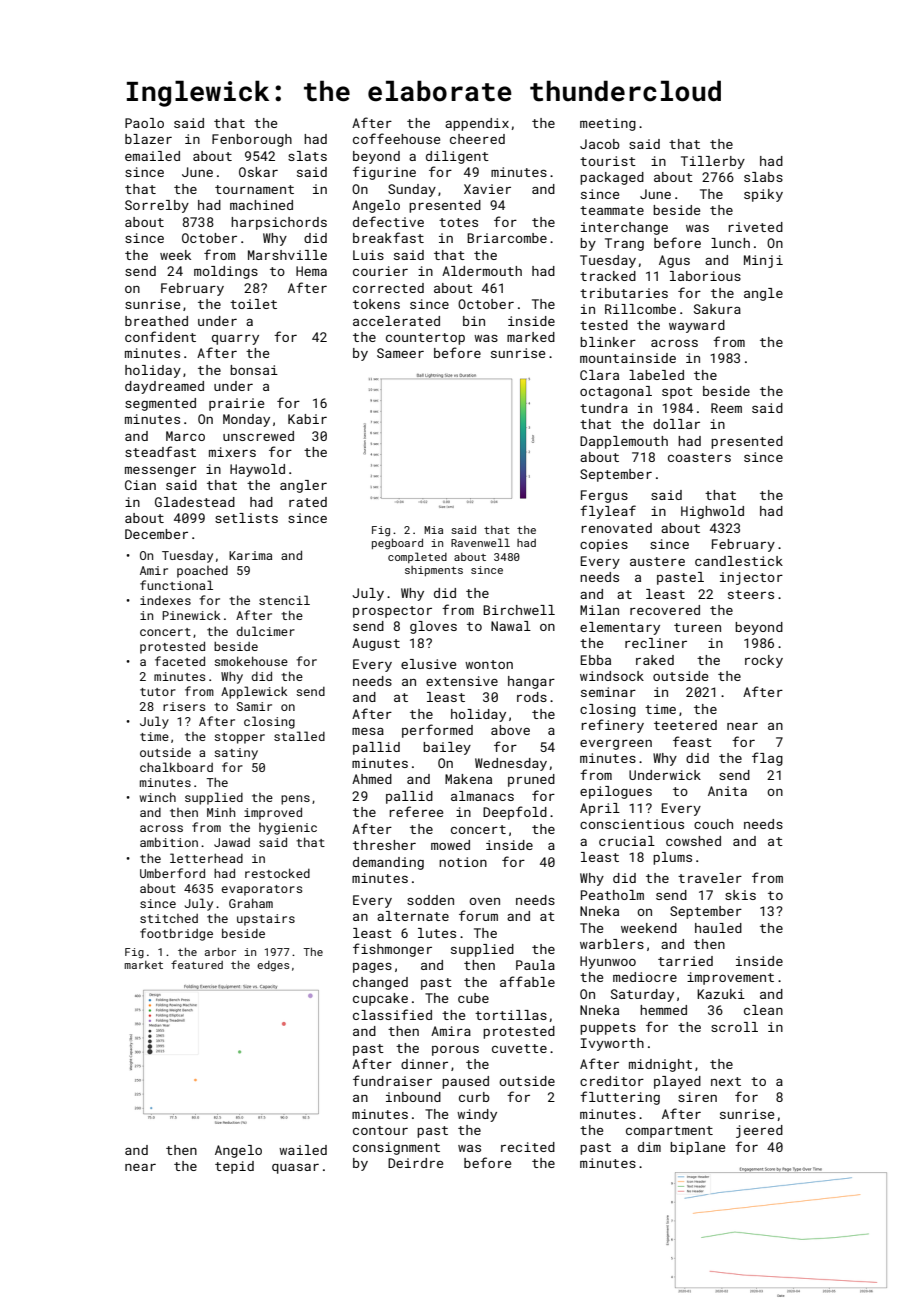 The width and height of the image is (908, 1316). Describe the element at coordinates (649, 1147) in the image. I see `dim` at that location.
